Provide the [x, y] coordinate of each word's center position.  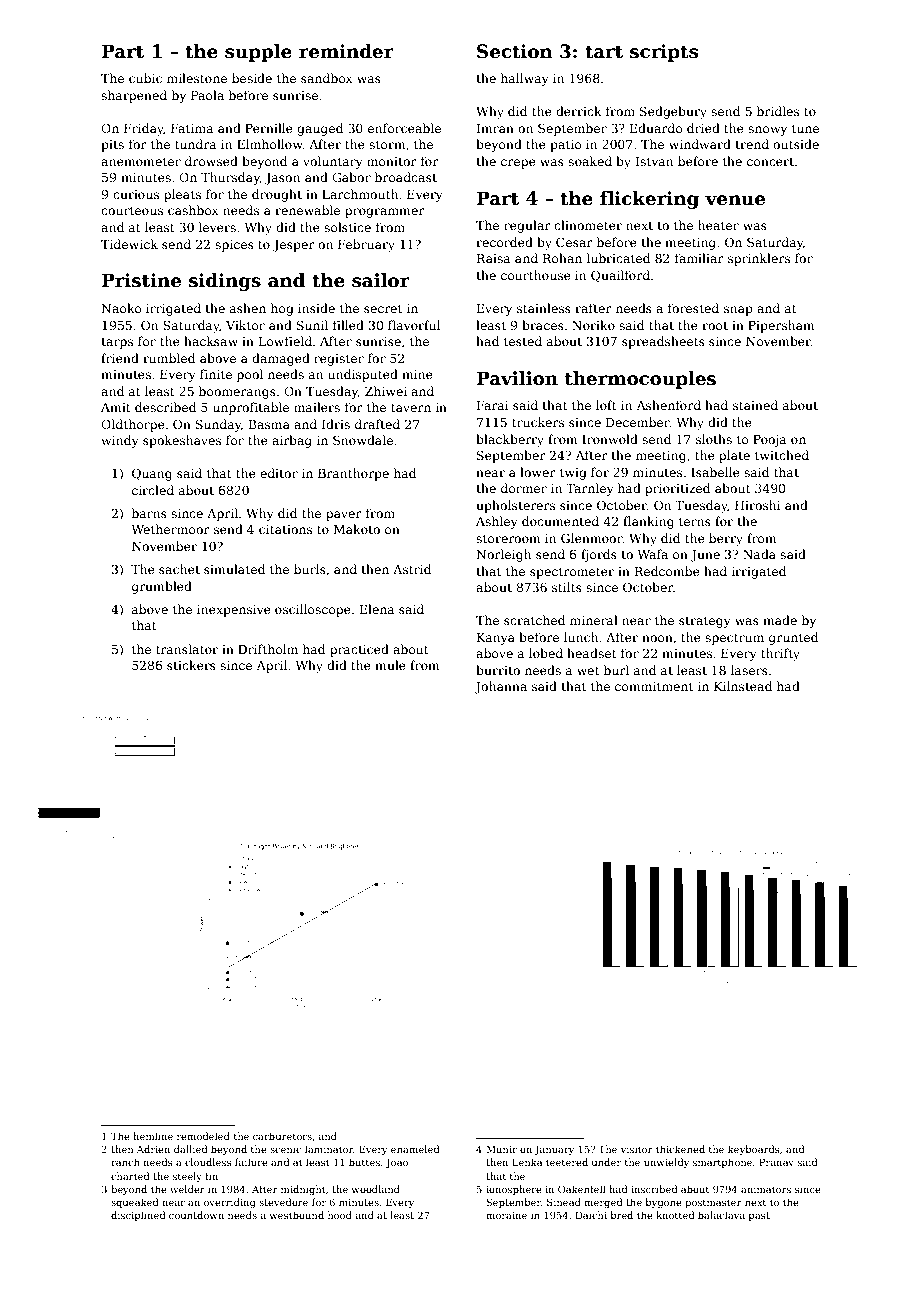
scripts [664, 53]
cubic [145, 78]
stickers [191, 665]
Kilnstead [743, 686]
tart [604, 52]
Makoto [357, 529]
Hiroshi [757, 505]
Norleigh [503, 555]
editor [279, 473]
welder [187, 1189]
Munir [502, 1149]
